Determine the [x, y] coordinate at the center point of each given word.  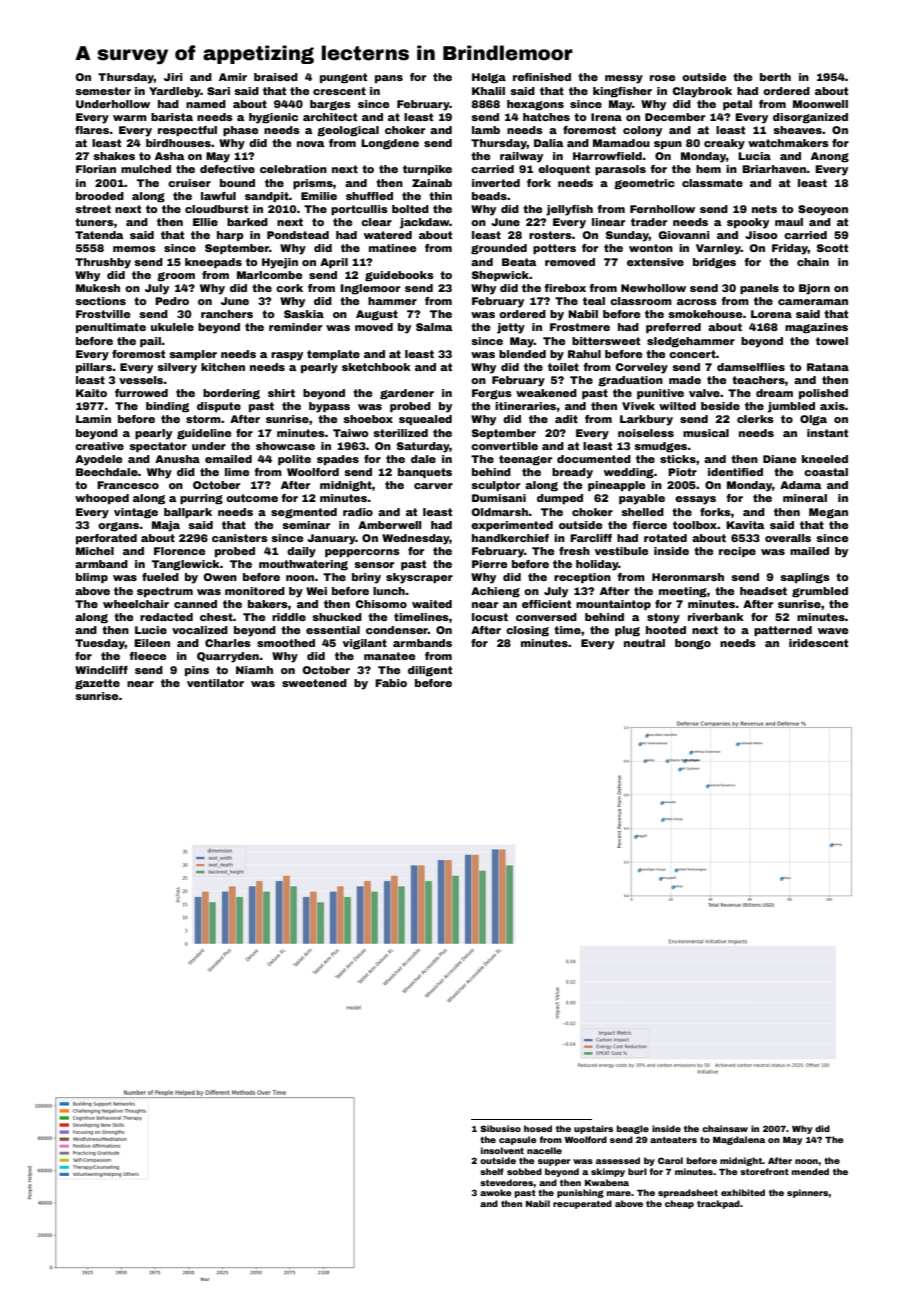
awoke [496, 1192]
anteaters [673, 1140]
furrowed [141, 393]
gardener [407, 394]
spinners [808, 1193]
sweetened [314, 683]
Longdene [390, 144]
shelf [492, 1171]
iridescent [818, 643]
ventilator [215, 683]
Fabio [391, 683]
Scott [832, 248]
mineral [805, 498]
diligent [430, 671]
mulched [146, 169]
